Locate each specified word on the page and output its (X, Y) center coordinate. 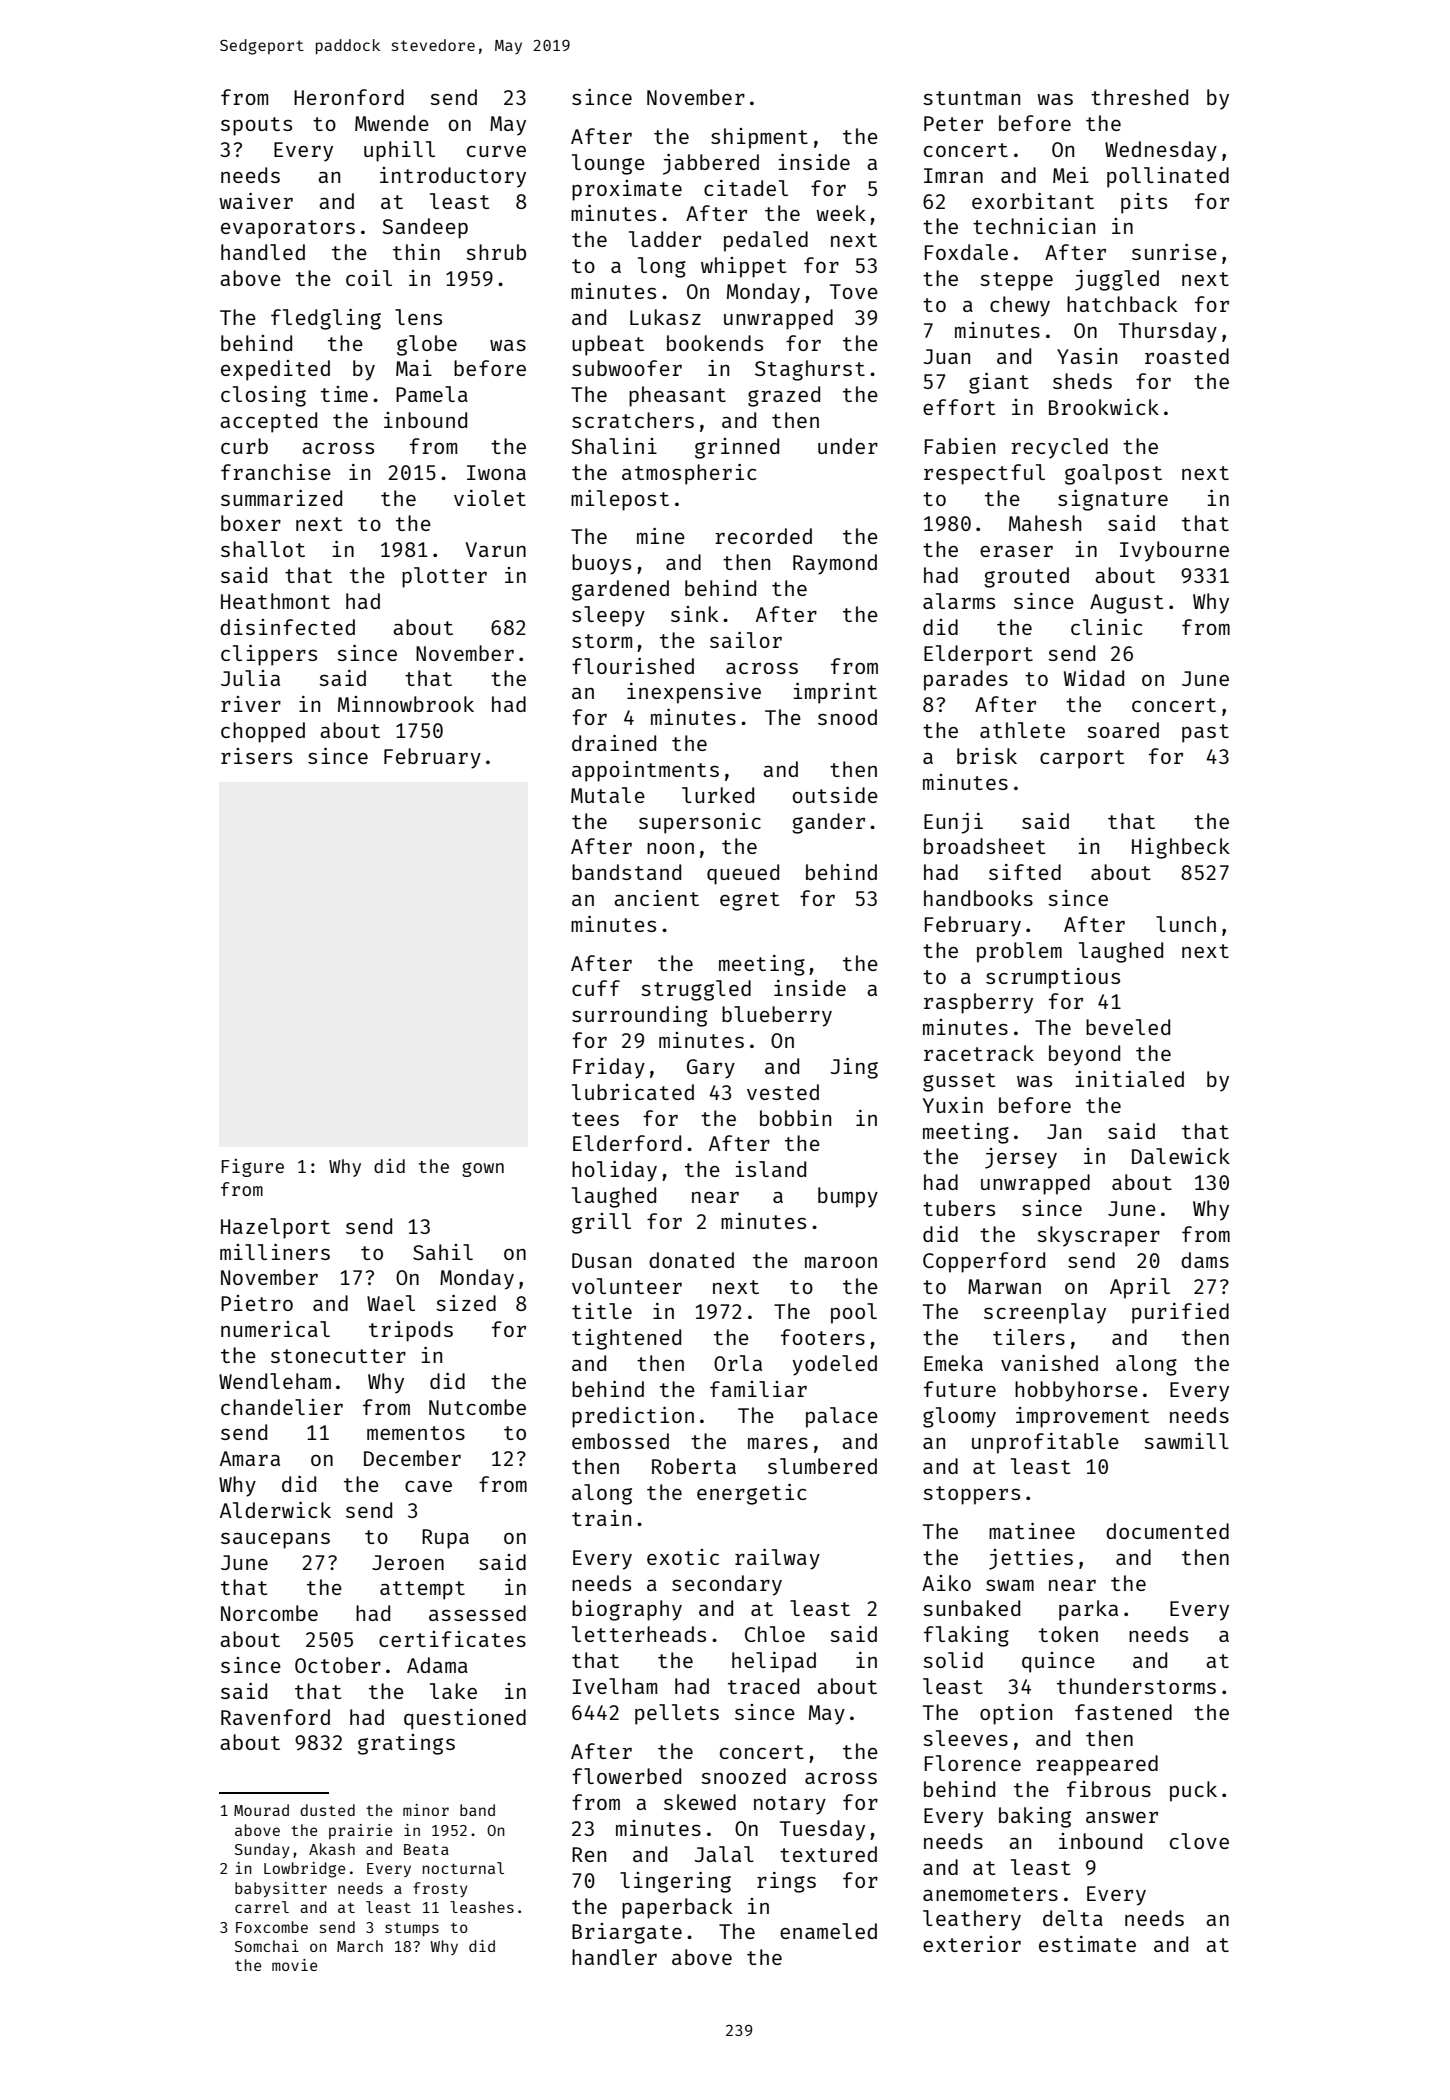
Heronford (349, 97)
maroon (841, 1262)
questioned (465, 1719)
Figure (253, 1168)
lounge (608, 164)
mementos (416, 1433)
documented (1167, 1531)
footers (823, 1337)
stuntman (971, 98)
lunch (1186, 924)
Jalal (724, 1854)
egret (750, 901)
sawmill (1186, 1441)
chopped (263, 732)
